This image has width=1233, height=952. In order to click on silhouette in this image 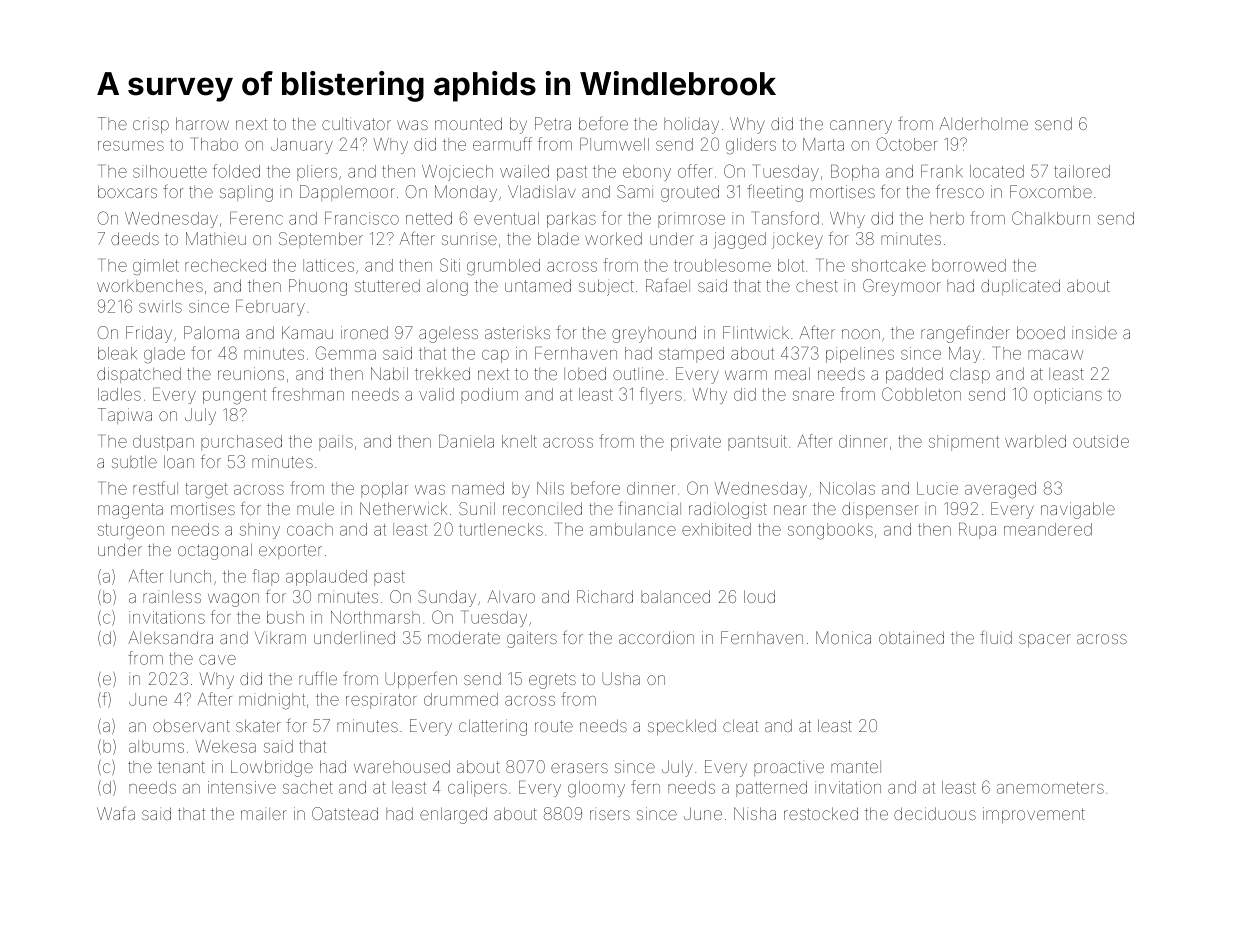, I will do `click(170, 171)`.
